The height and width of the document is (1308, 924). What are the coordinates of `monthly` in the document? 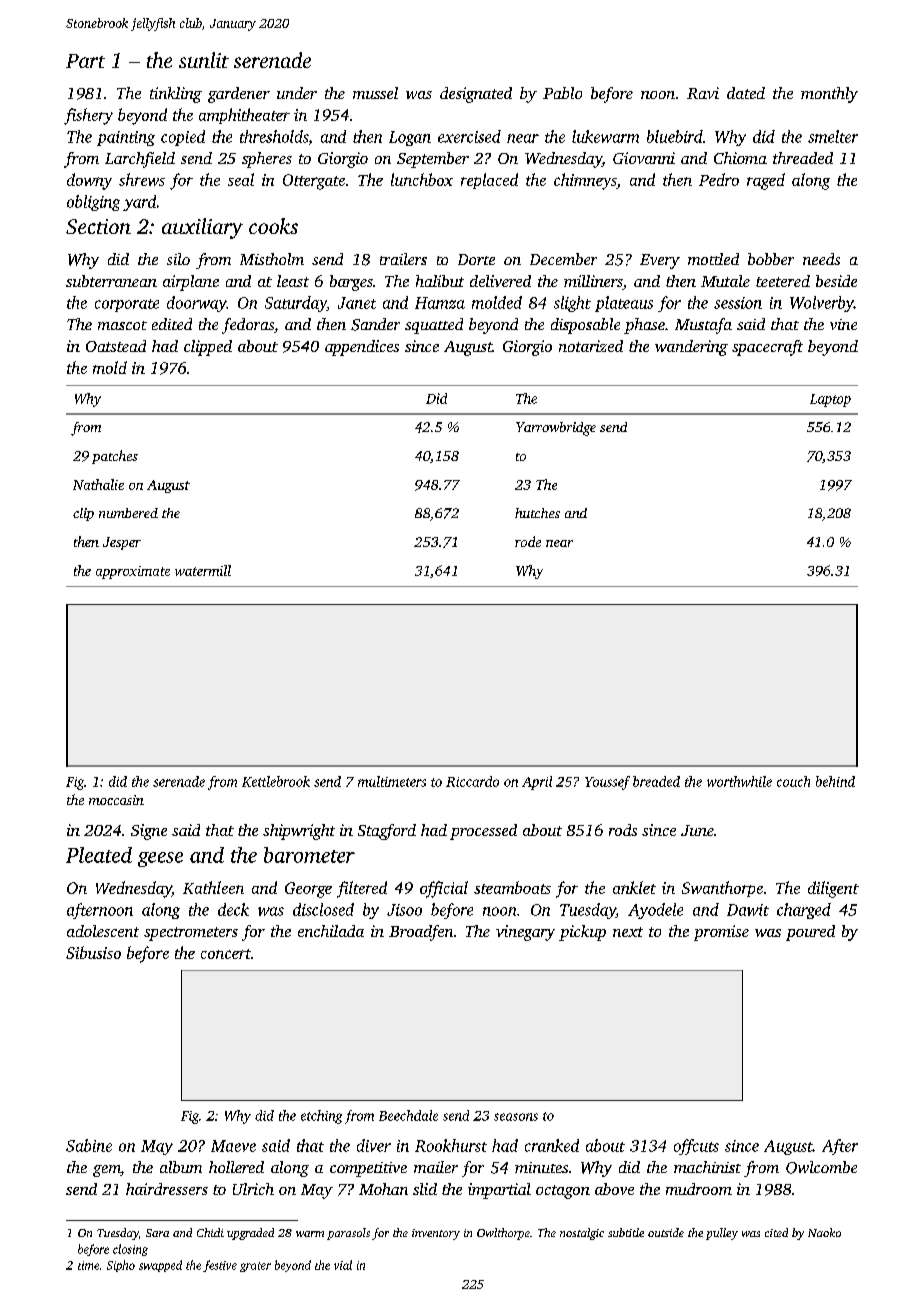 It's located at (829, 95).
